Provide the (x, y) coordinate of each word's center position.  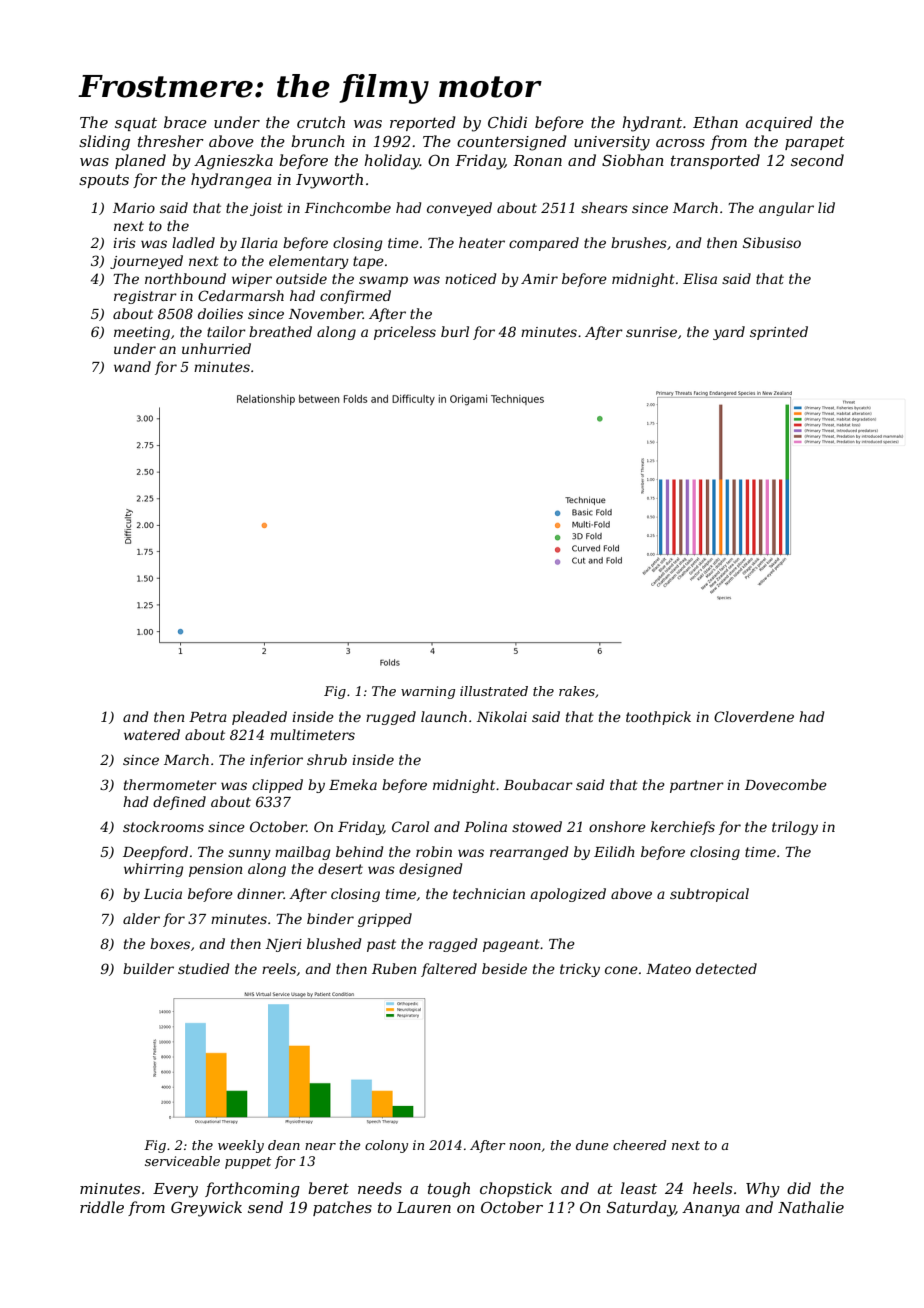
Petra (208, 717)
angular (786, 209)
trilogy (795, 828)
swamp (383, 281)
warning (428, 692)
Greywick (206, 1209)
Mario (134, 208)
